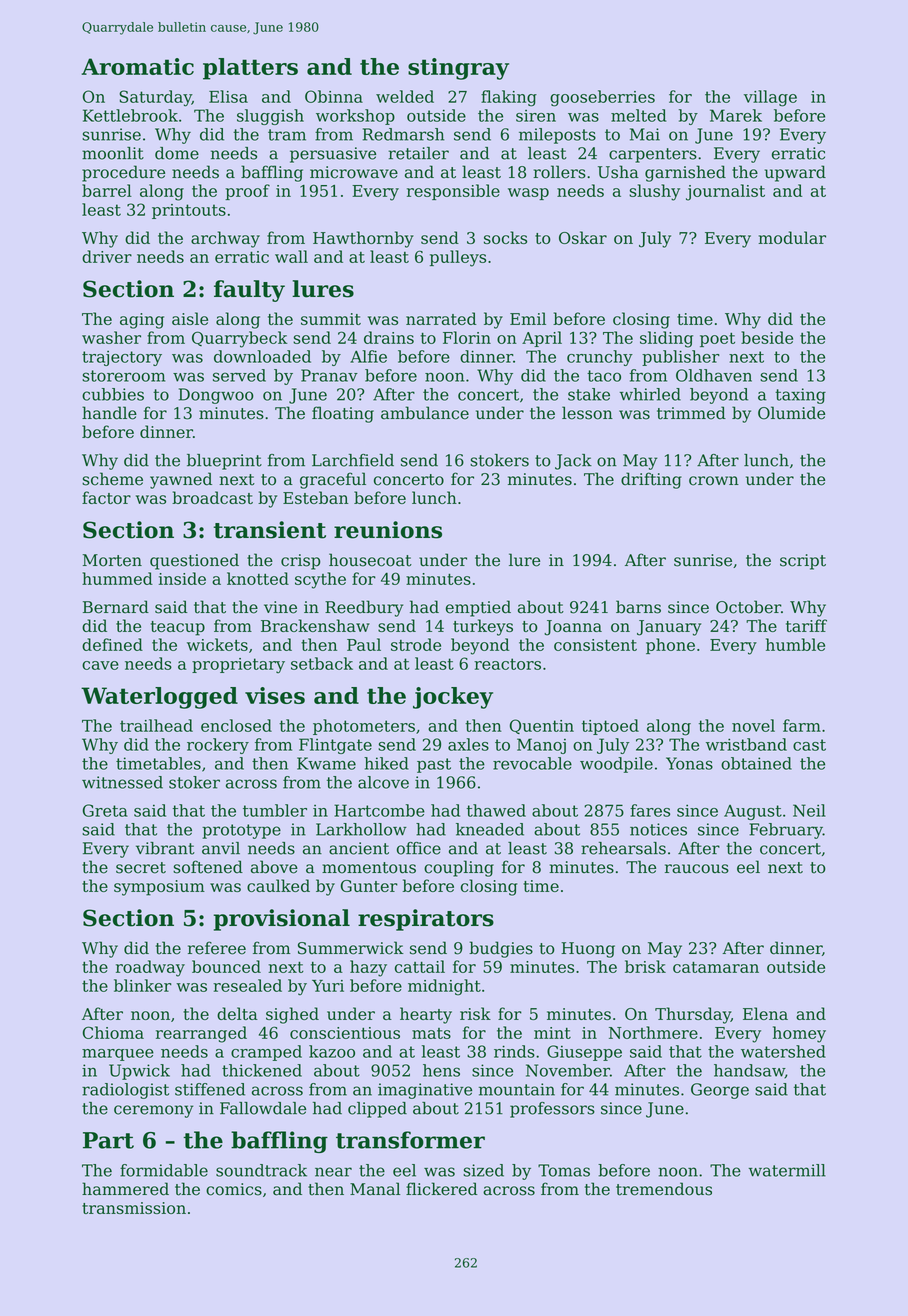 This page has width=908, height=1316. What do you see at coordinates (258, 578) in the page?
I see `knotted` at bounding box center [258, 578].
